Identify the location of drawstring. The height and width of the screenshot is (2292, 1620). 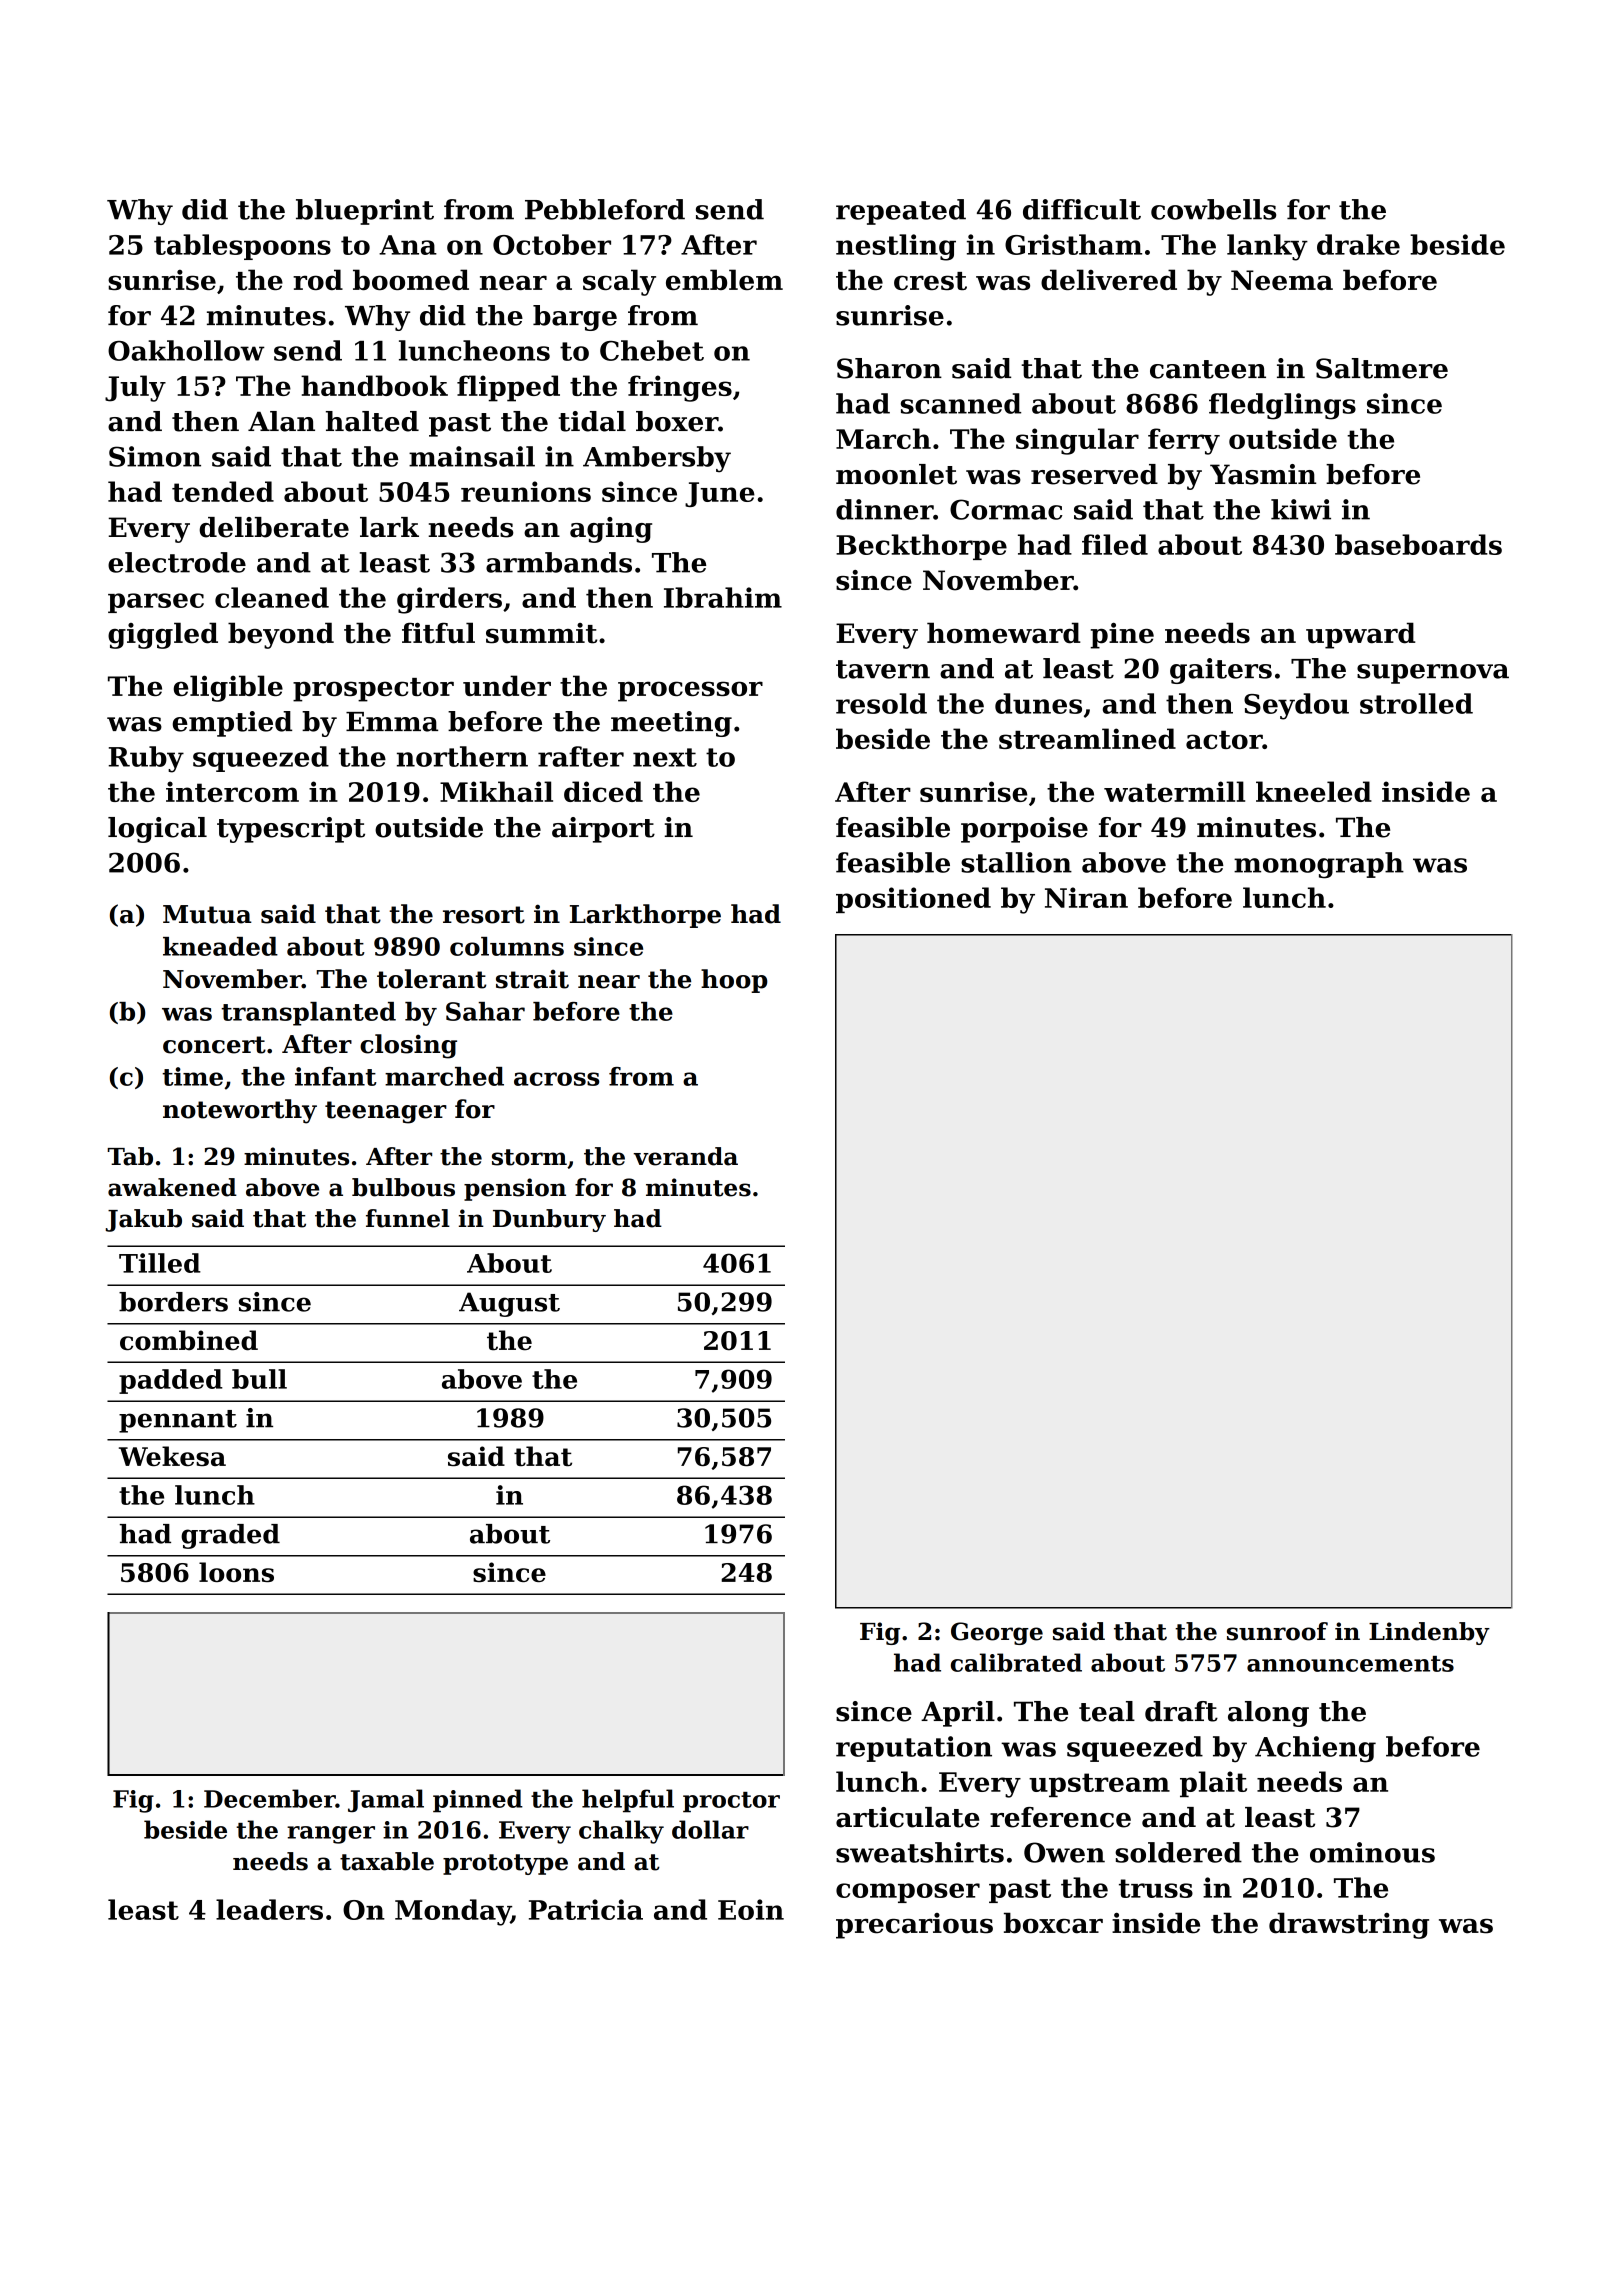
(1349, 1925).
